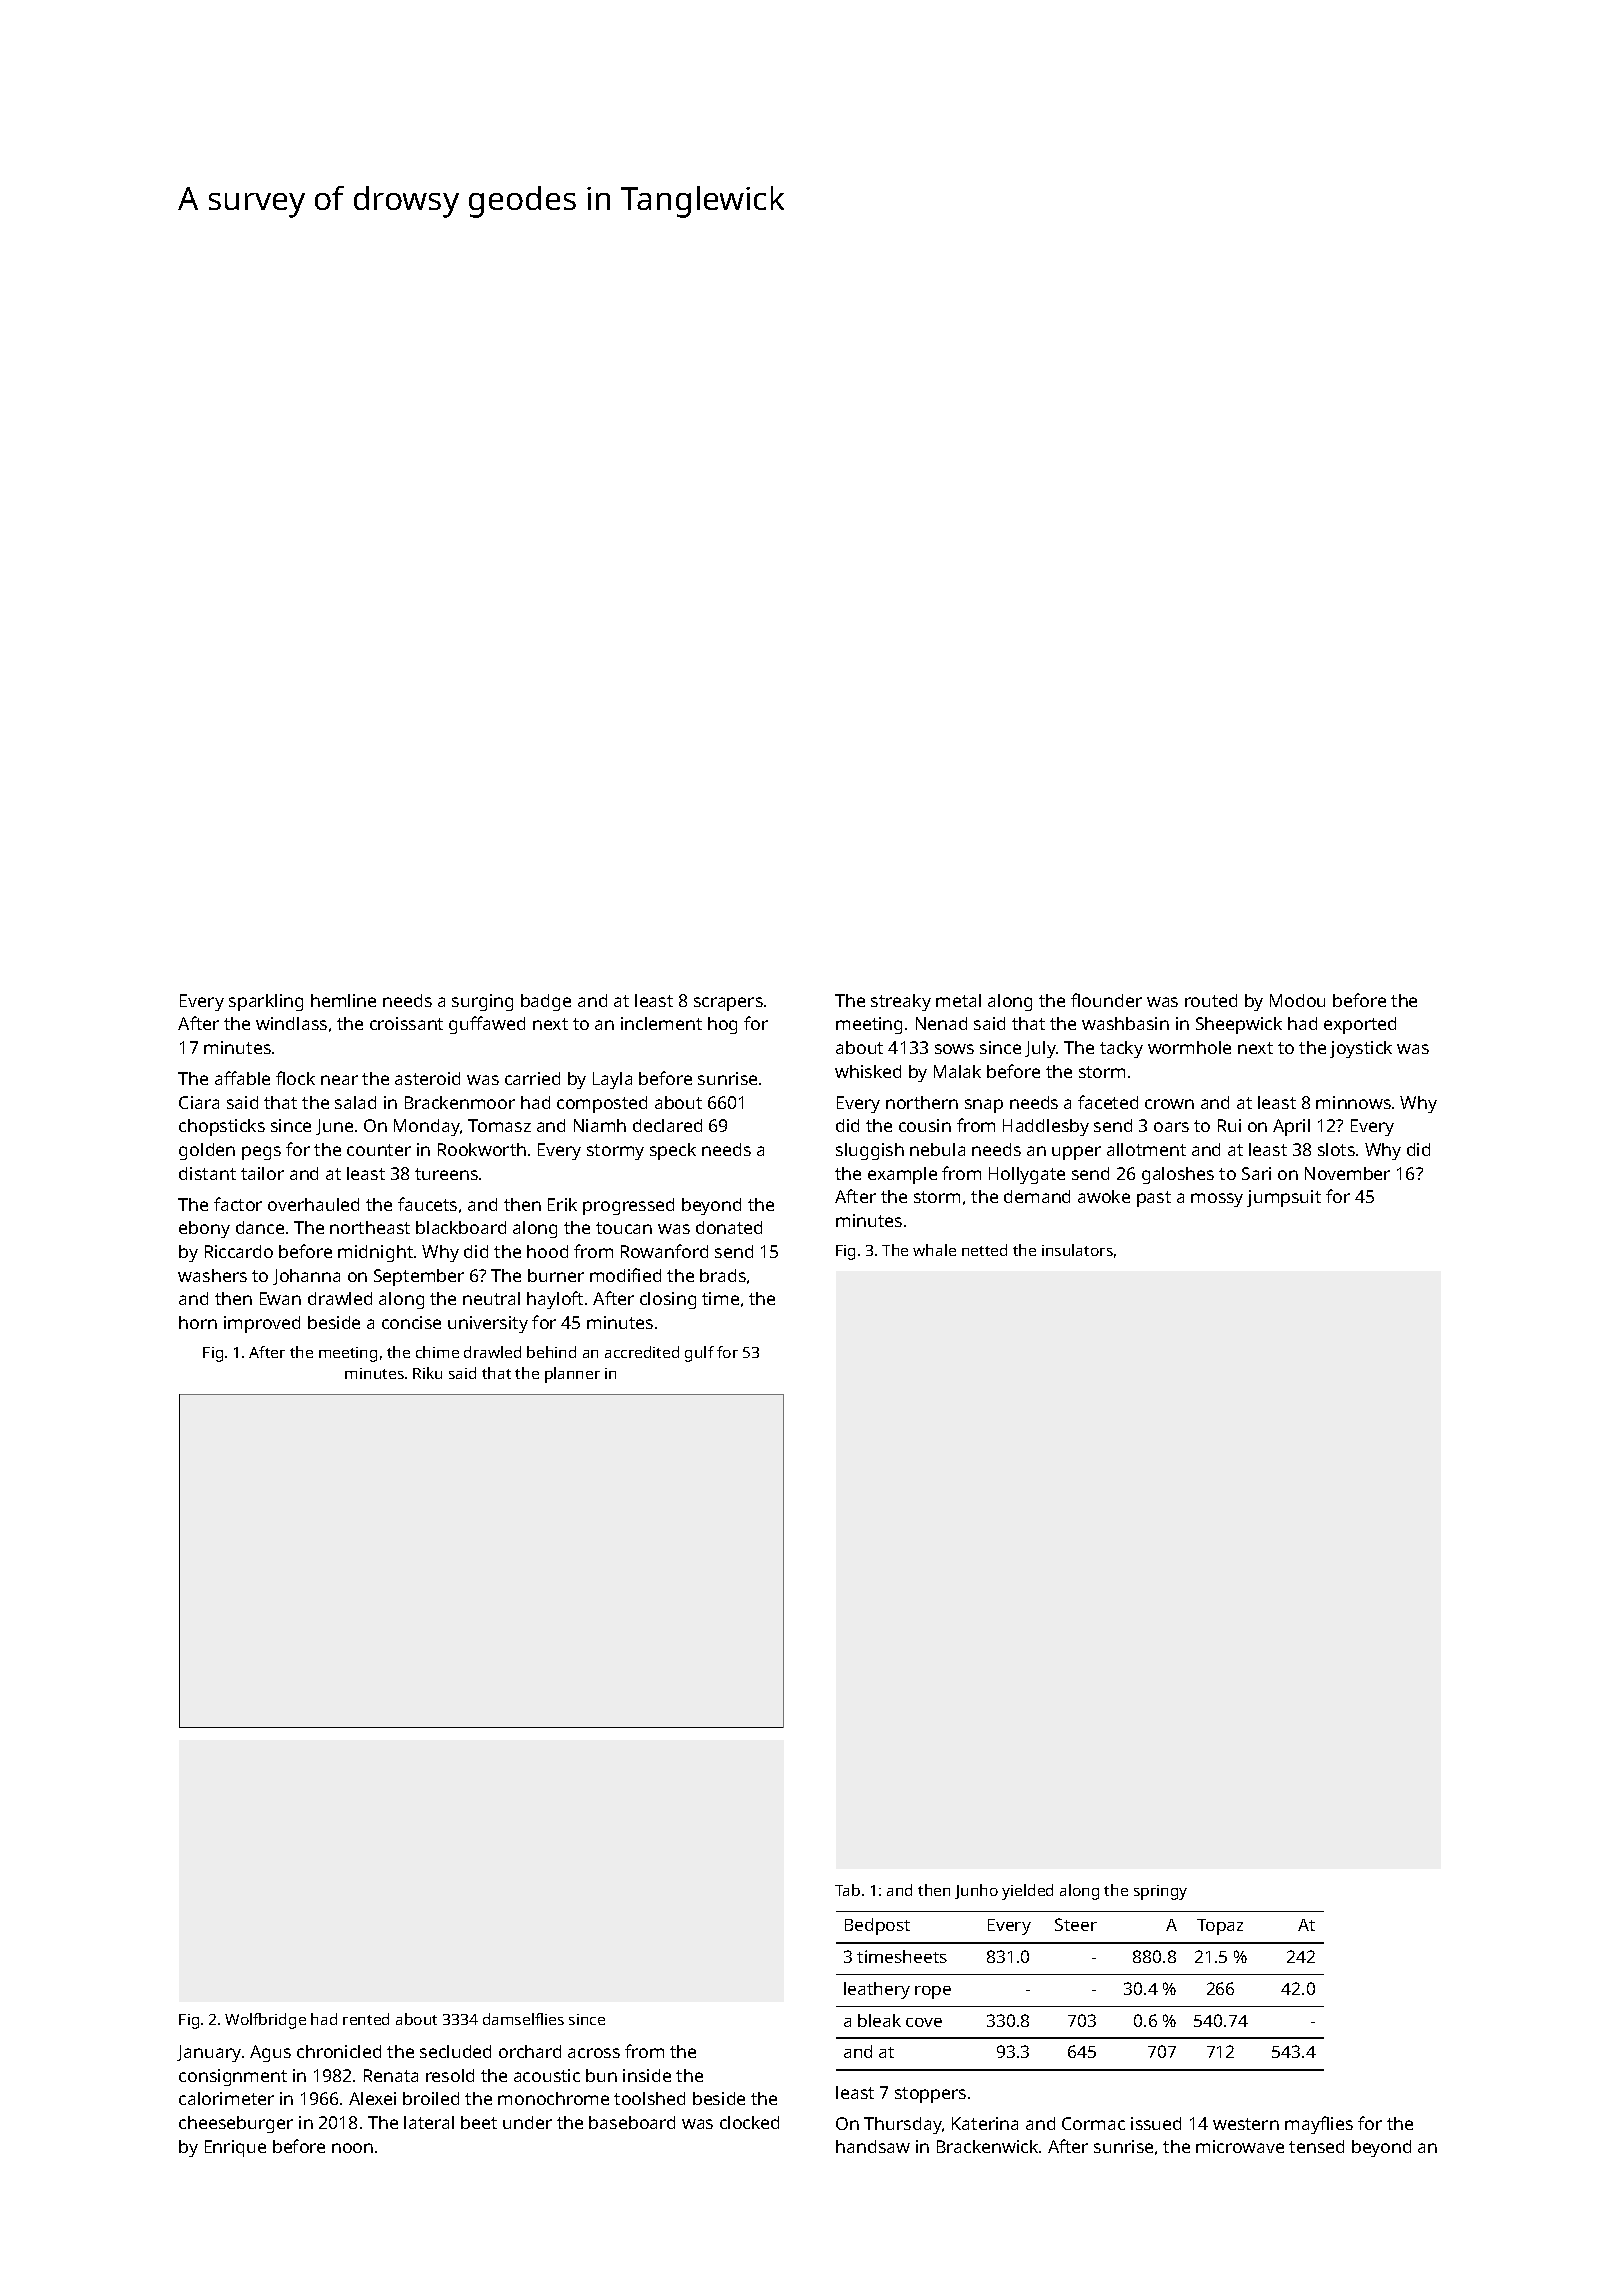 The width and height of the screenshot is (1620, 2292). What do you see at coordinates (922, 1102) in the screenshot?
I see `northern` at bounding box center [922, 1102].
